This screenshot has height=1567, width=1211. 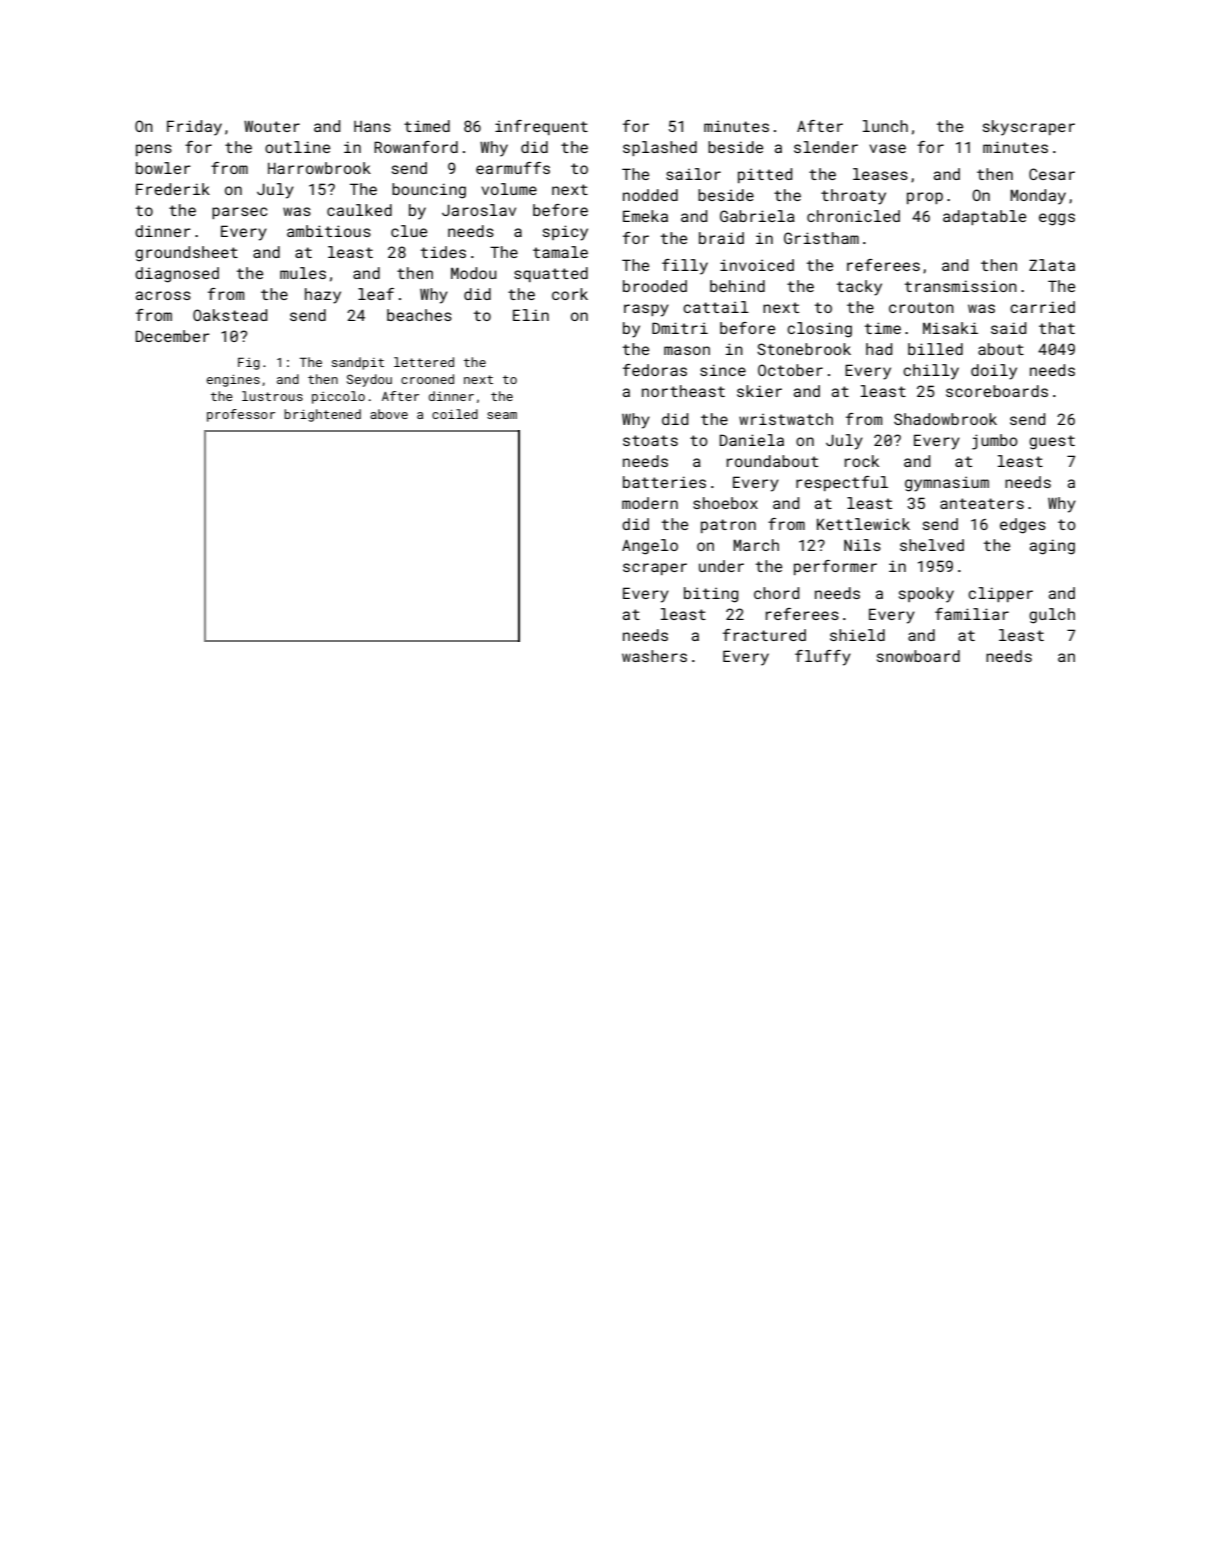 I want to click on doily, so click(x=994, y=372).
